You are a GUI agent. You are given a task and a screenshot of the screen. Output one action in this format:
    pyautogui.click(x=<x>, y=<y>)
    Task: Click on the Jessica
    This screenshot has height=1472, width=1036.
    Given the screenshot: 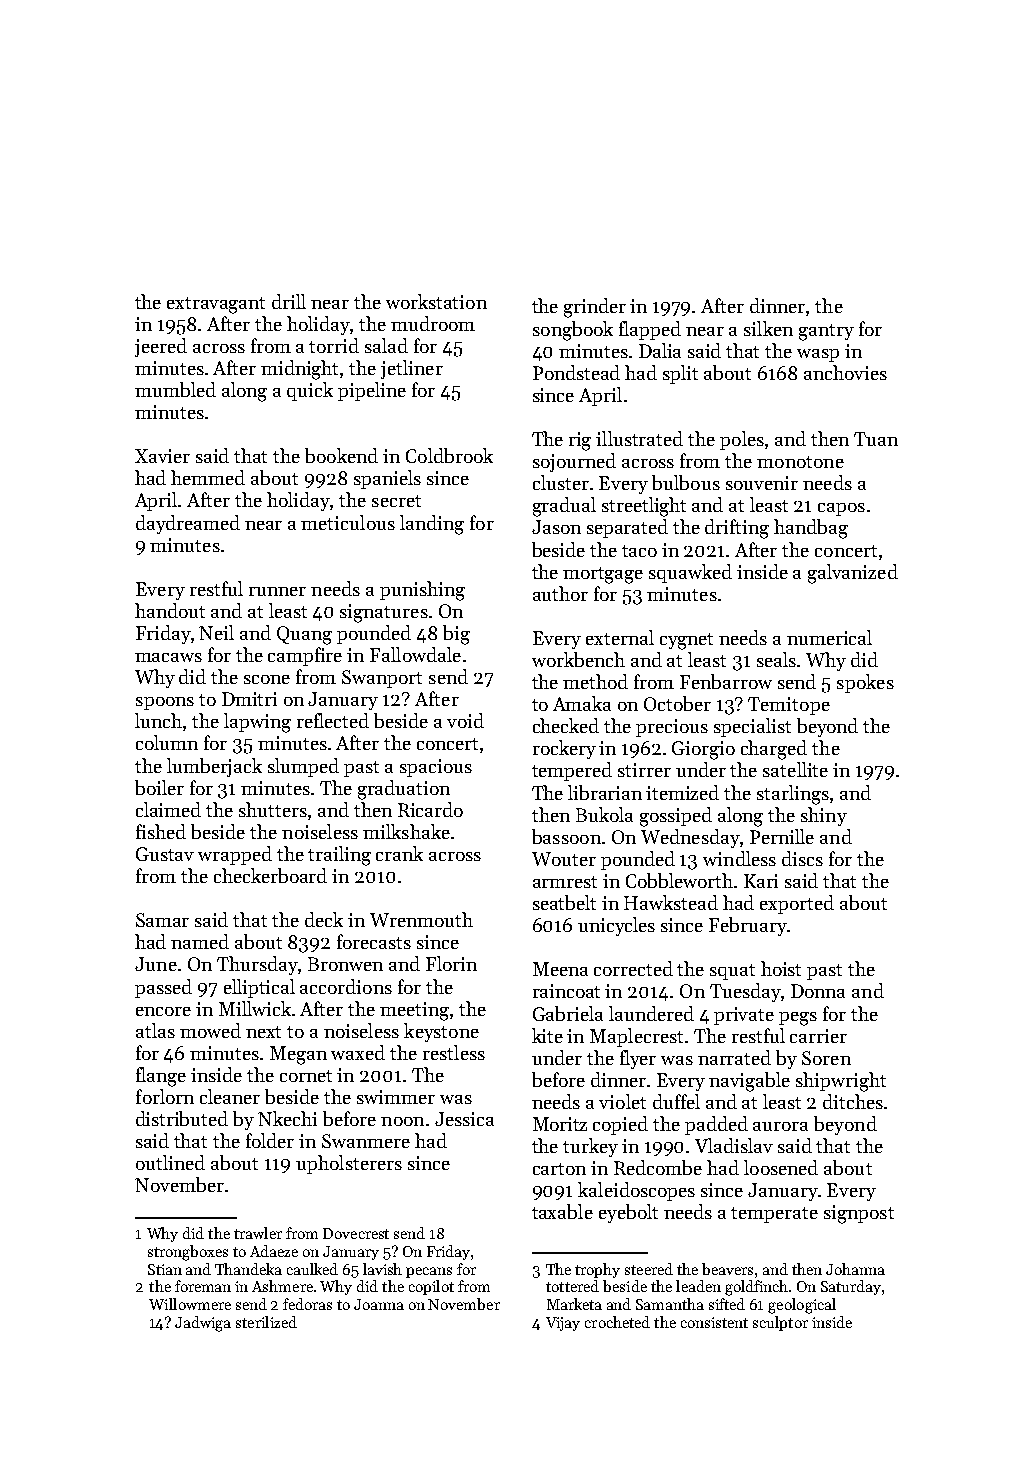 What is the action you would take?
    pyautogui.click(x=464, y=1119)
